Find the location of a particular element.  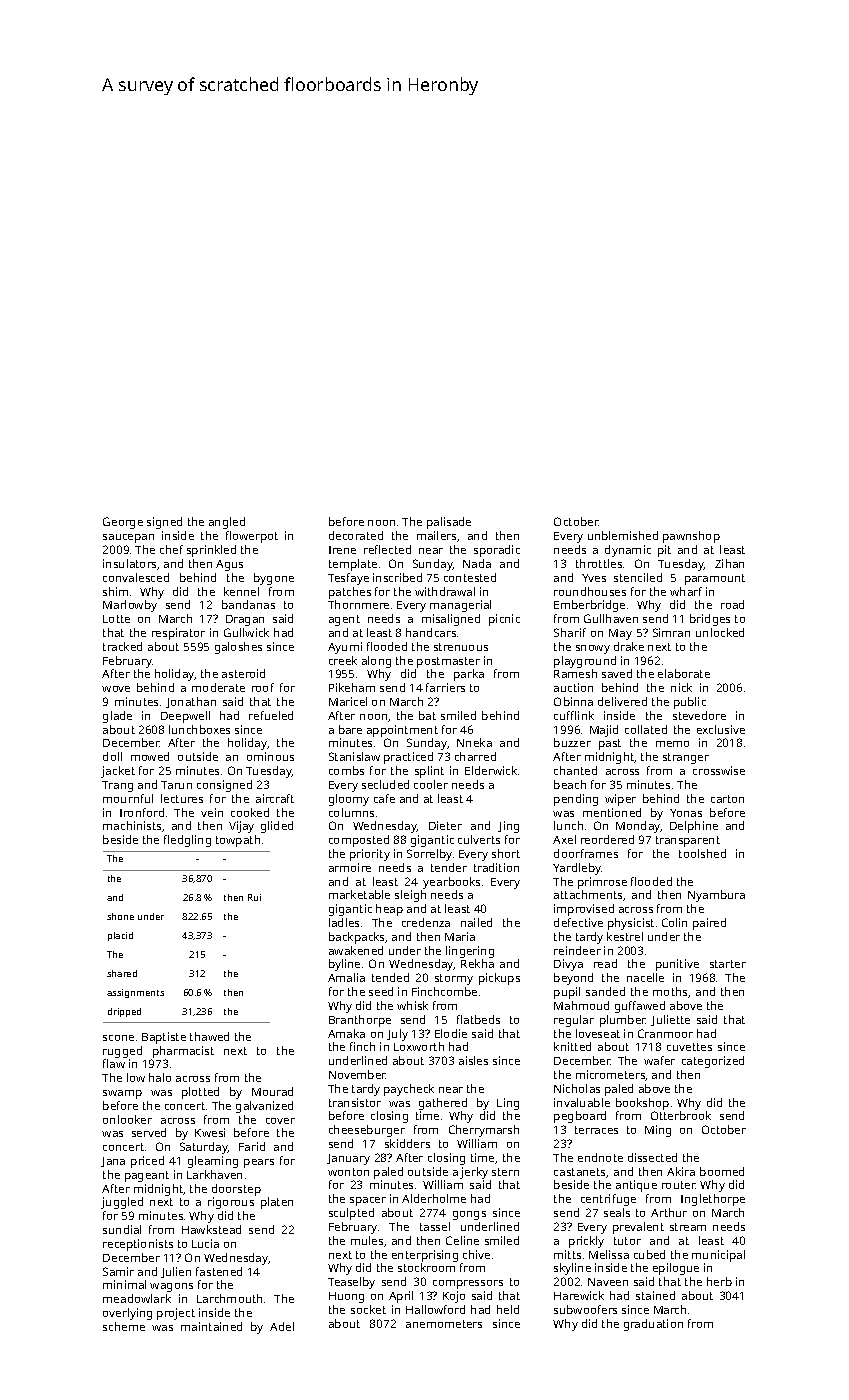

pawnshop is located at coordinates (691, 537).
